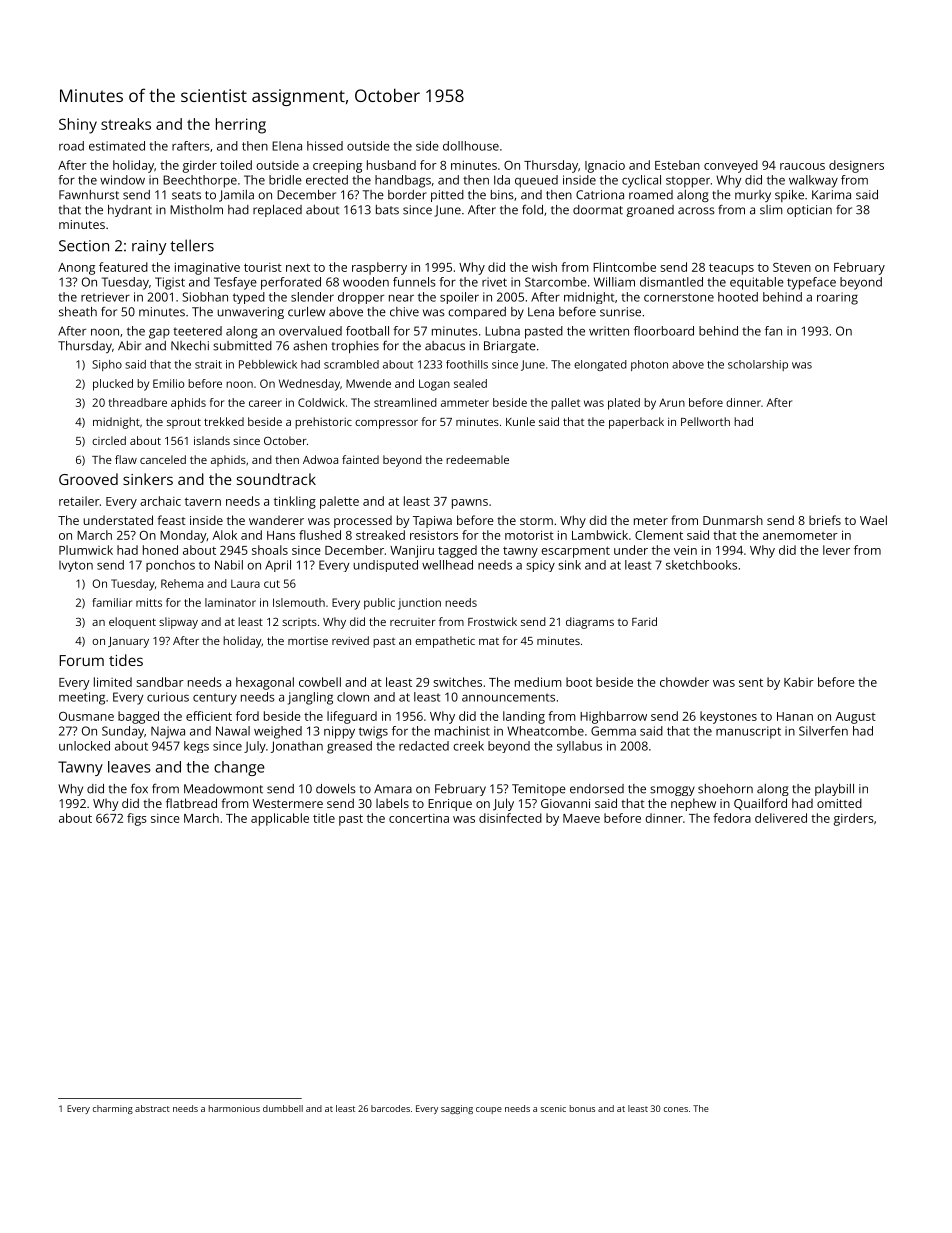  Describe the element at coordinates (379, 604) in the document. I see `public` at that location.
